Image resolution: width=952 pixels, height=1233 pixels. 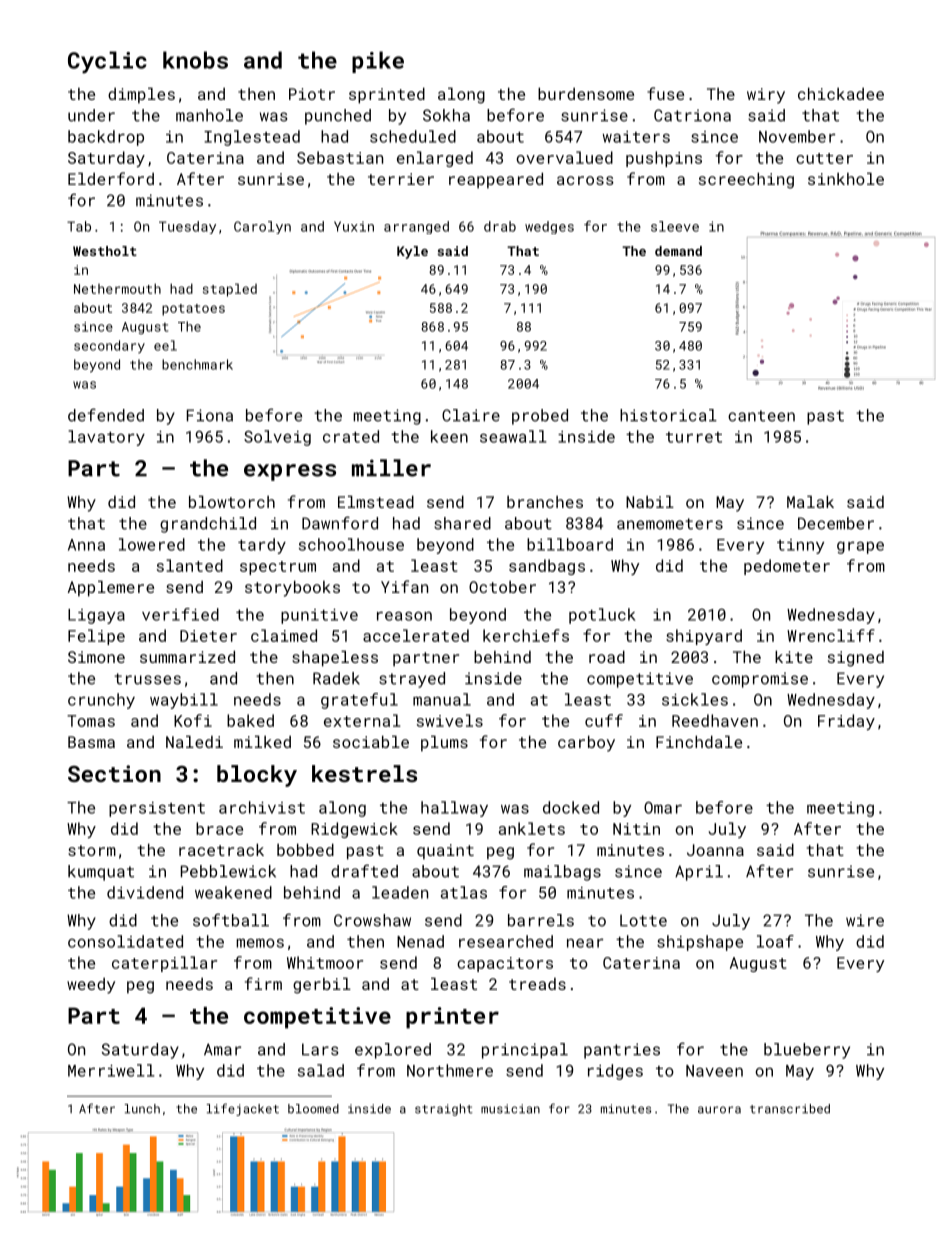 What do you see at coordinates (841, 93) in the screenshot?
I see `chickadee` at bounding box center [841, 93].
